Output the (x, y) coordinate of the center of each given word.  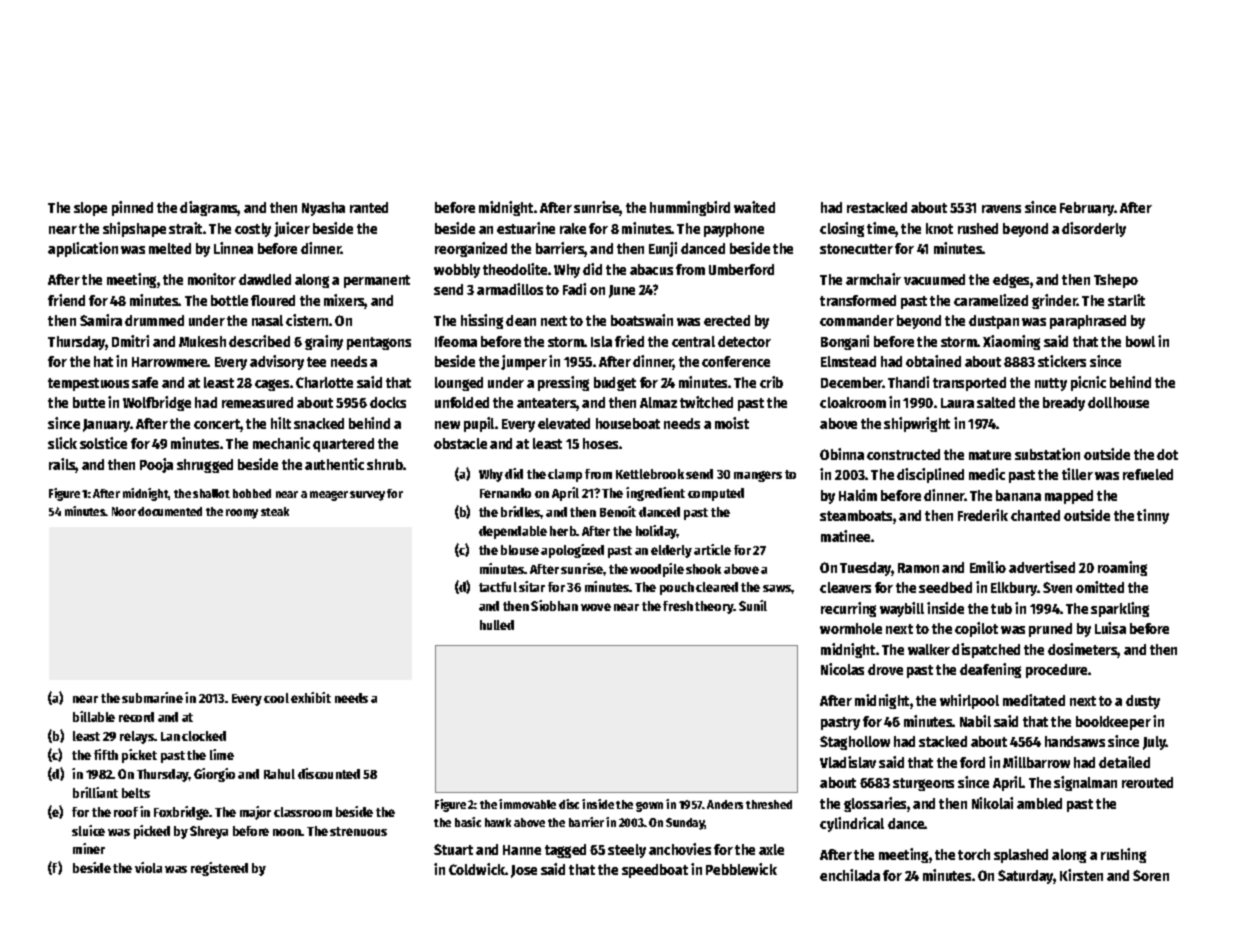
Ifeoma (456, 341)
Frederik (983, 515)
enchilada (850, 875)
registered (219, 869)
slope (90, 209)
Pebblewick (741, 869)
